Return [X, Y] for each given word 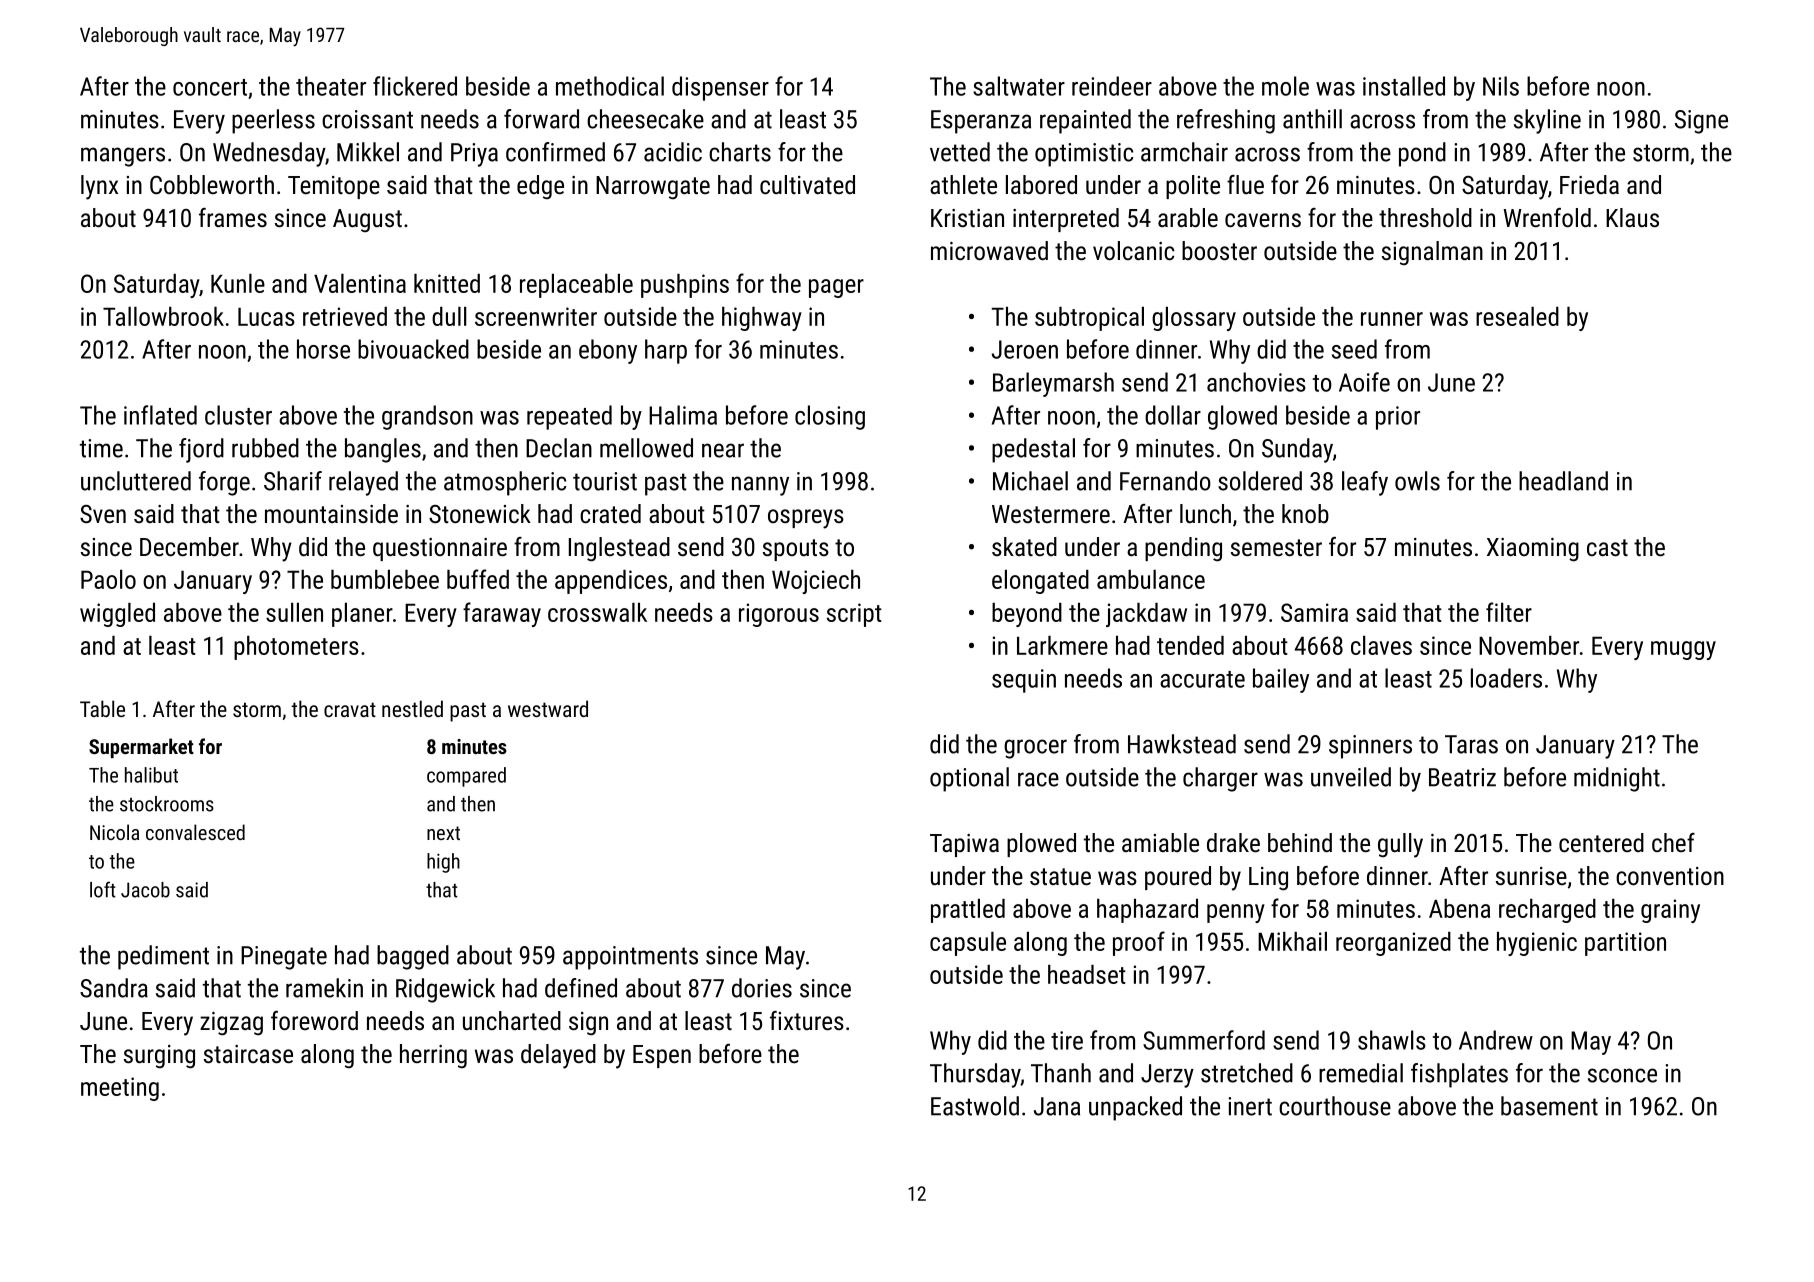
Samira [1314, 612]
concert [210, 87]
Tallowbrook [163, 316]
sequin [1024, 681]
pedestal [1033, 450]
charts [740, 152]
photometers [296, 648]
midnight [1617, 779]
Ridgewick [445, 990]
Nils [1501, 86]
